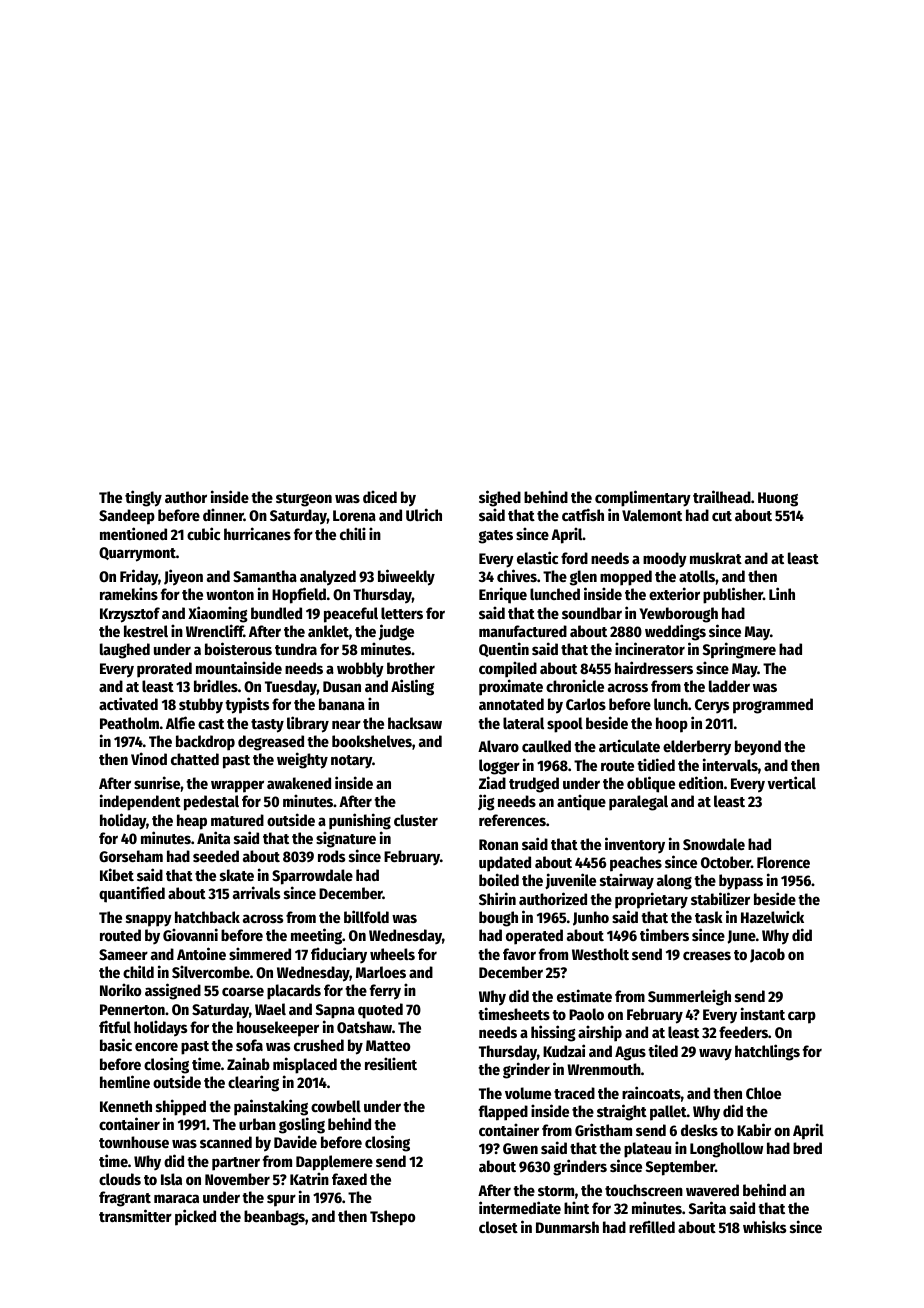 The height and width of the screenshot is (1308, 924). Describe the element at coordinates (519, 954) in the screenshot. I see `favor` at that location.
